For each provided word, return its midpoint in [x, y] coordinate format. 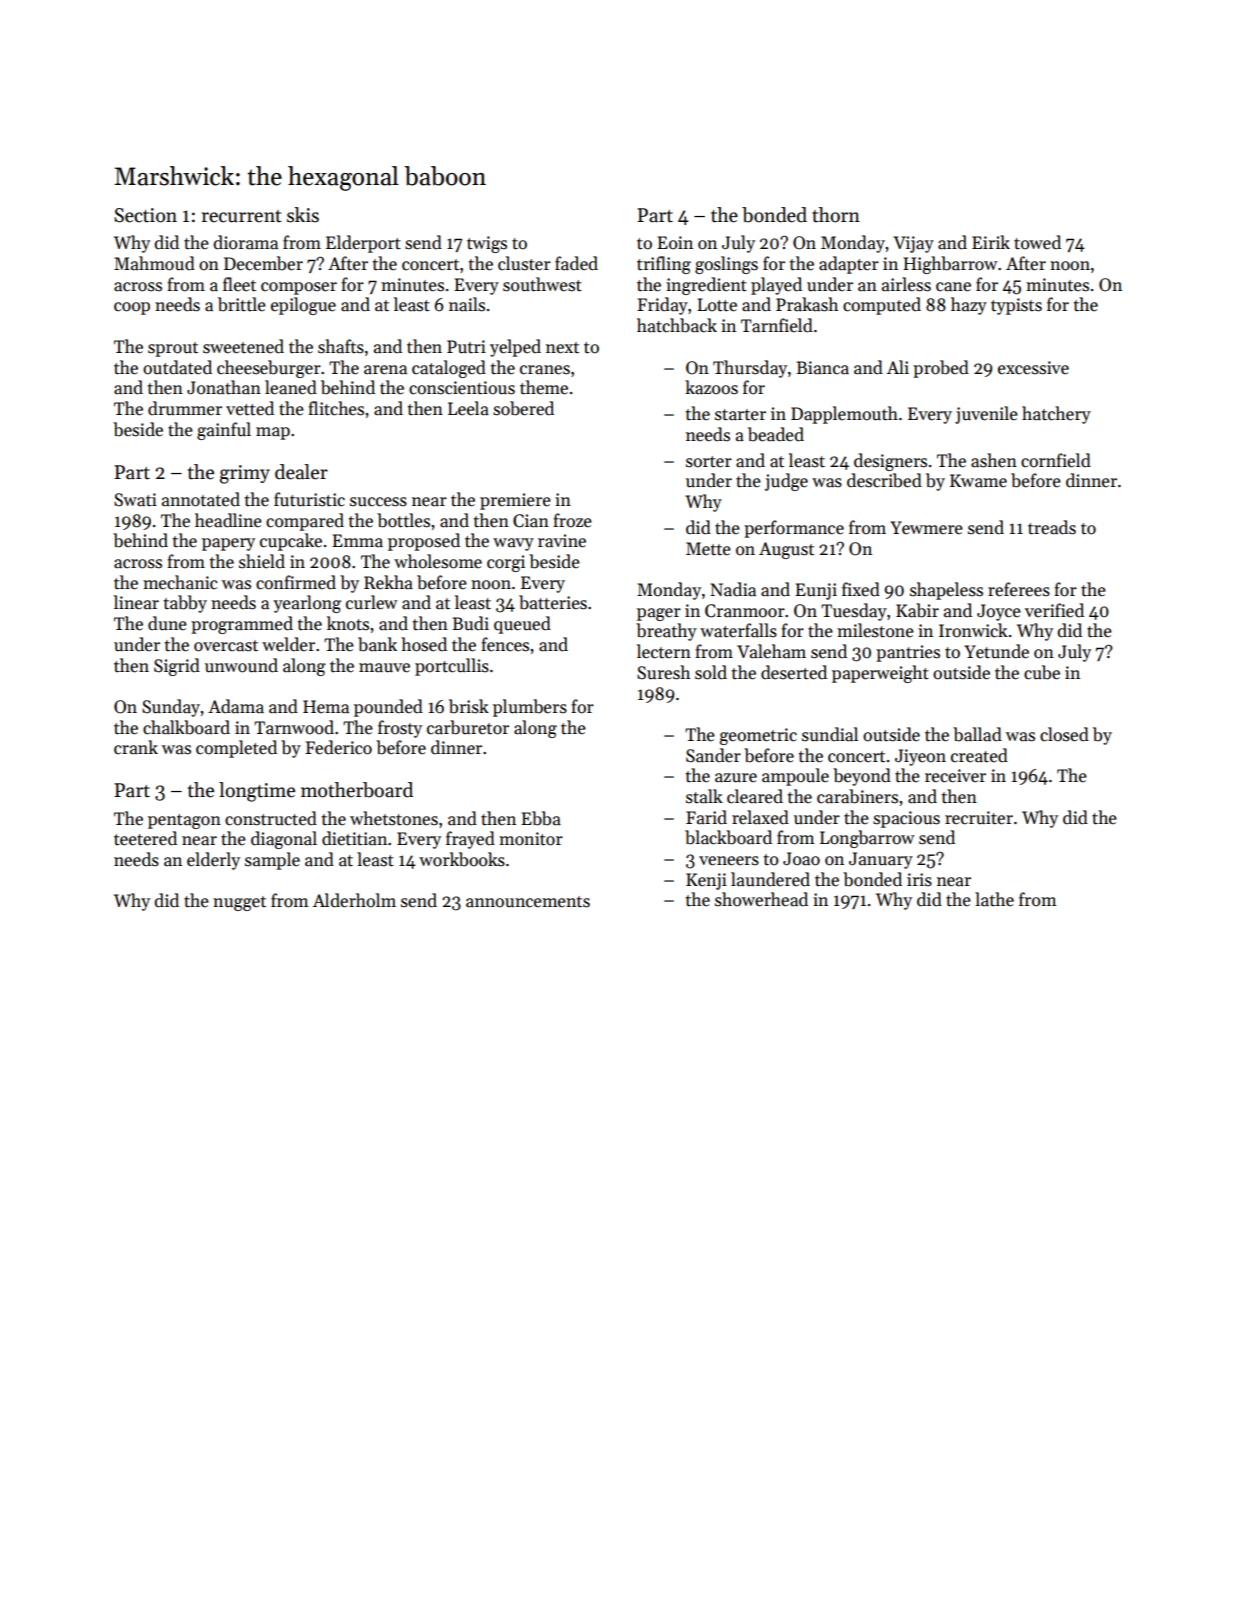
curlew [371, 602]
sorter [709, 462]
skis [303, 215]
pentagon [184, 821]
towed [1037, 242]
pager [659, 614]
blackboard [728, 837]
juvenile [986, 415]
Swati [135, 500]
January [881, 860]
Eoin [675, 243]
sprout [173, 349]
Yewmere [926, 528]
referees [1019, 589]
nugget [239, 903]
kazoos [711, 387]
